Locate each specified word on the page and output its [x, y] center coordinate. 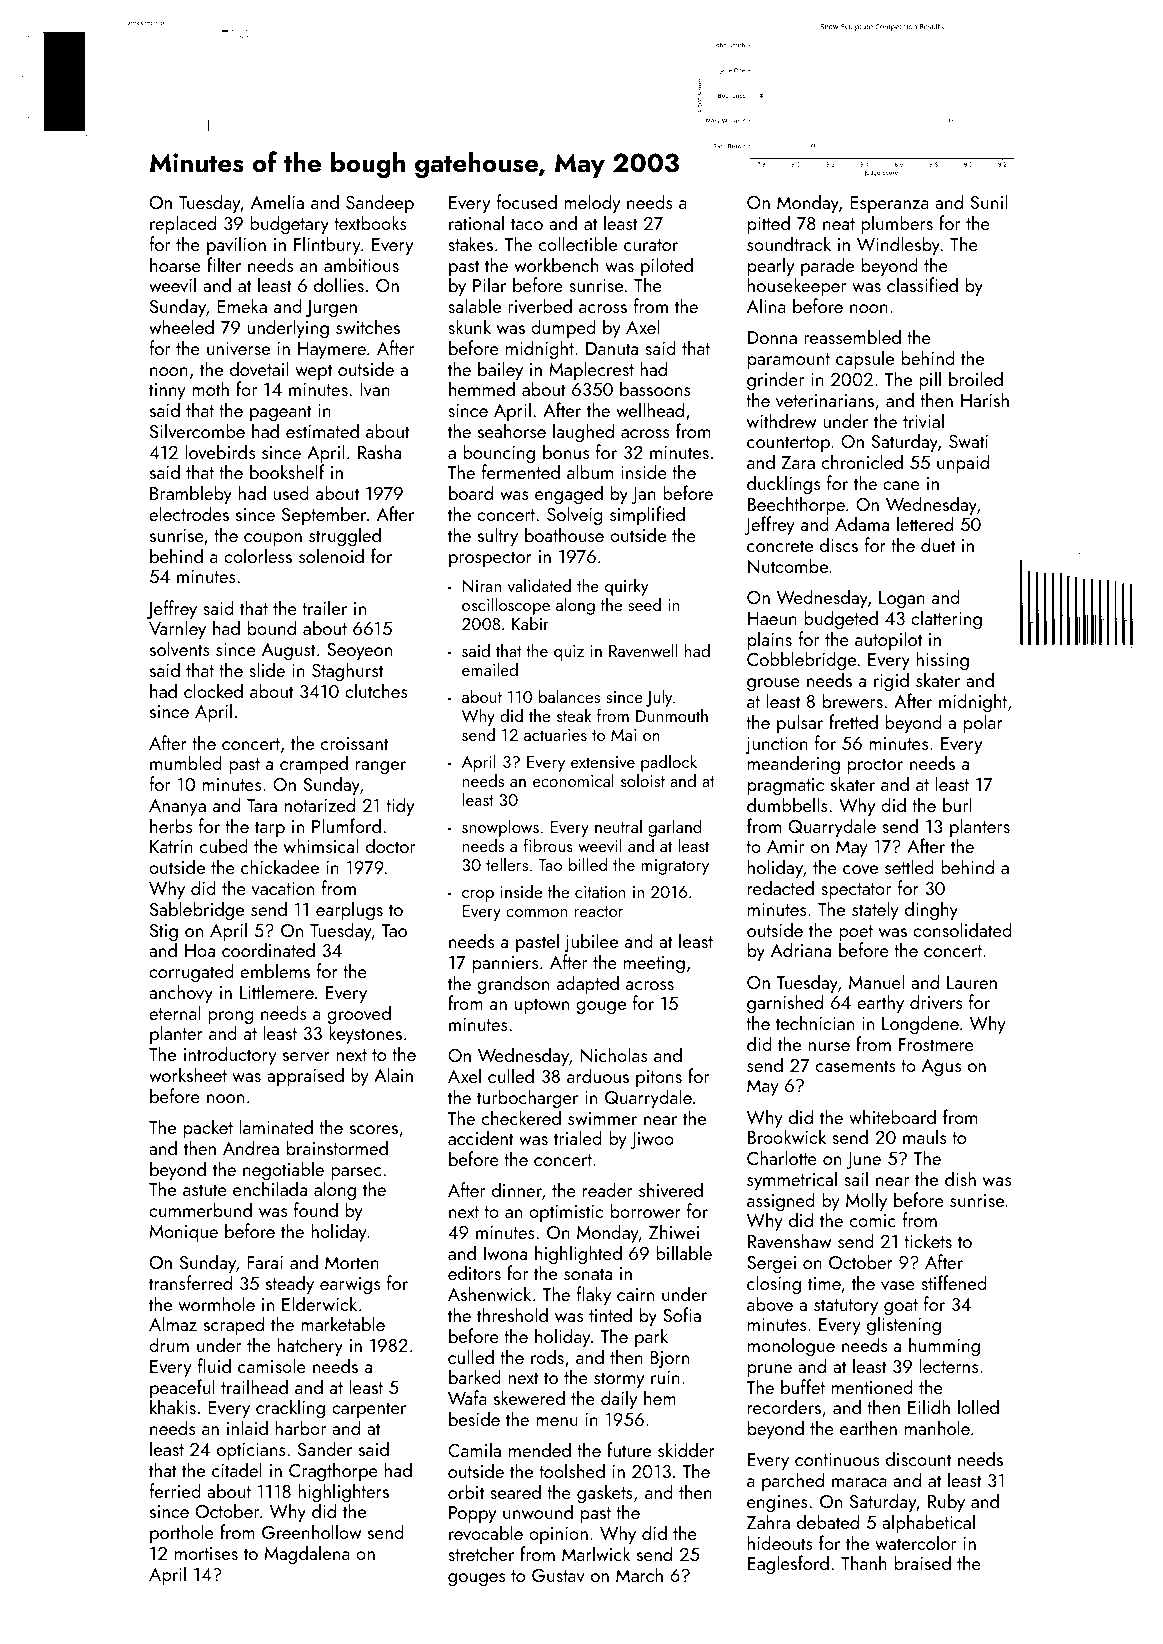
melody [592, 203]
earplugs [349, 910]
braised [923, 1562]
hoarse [175, 264]
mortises [206, 1553]
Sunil [989, 201]
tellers [507, 864]
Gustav [558, 1575]
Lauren [972, 982]
